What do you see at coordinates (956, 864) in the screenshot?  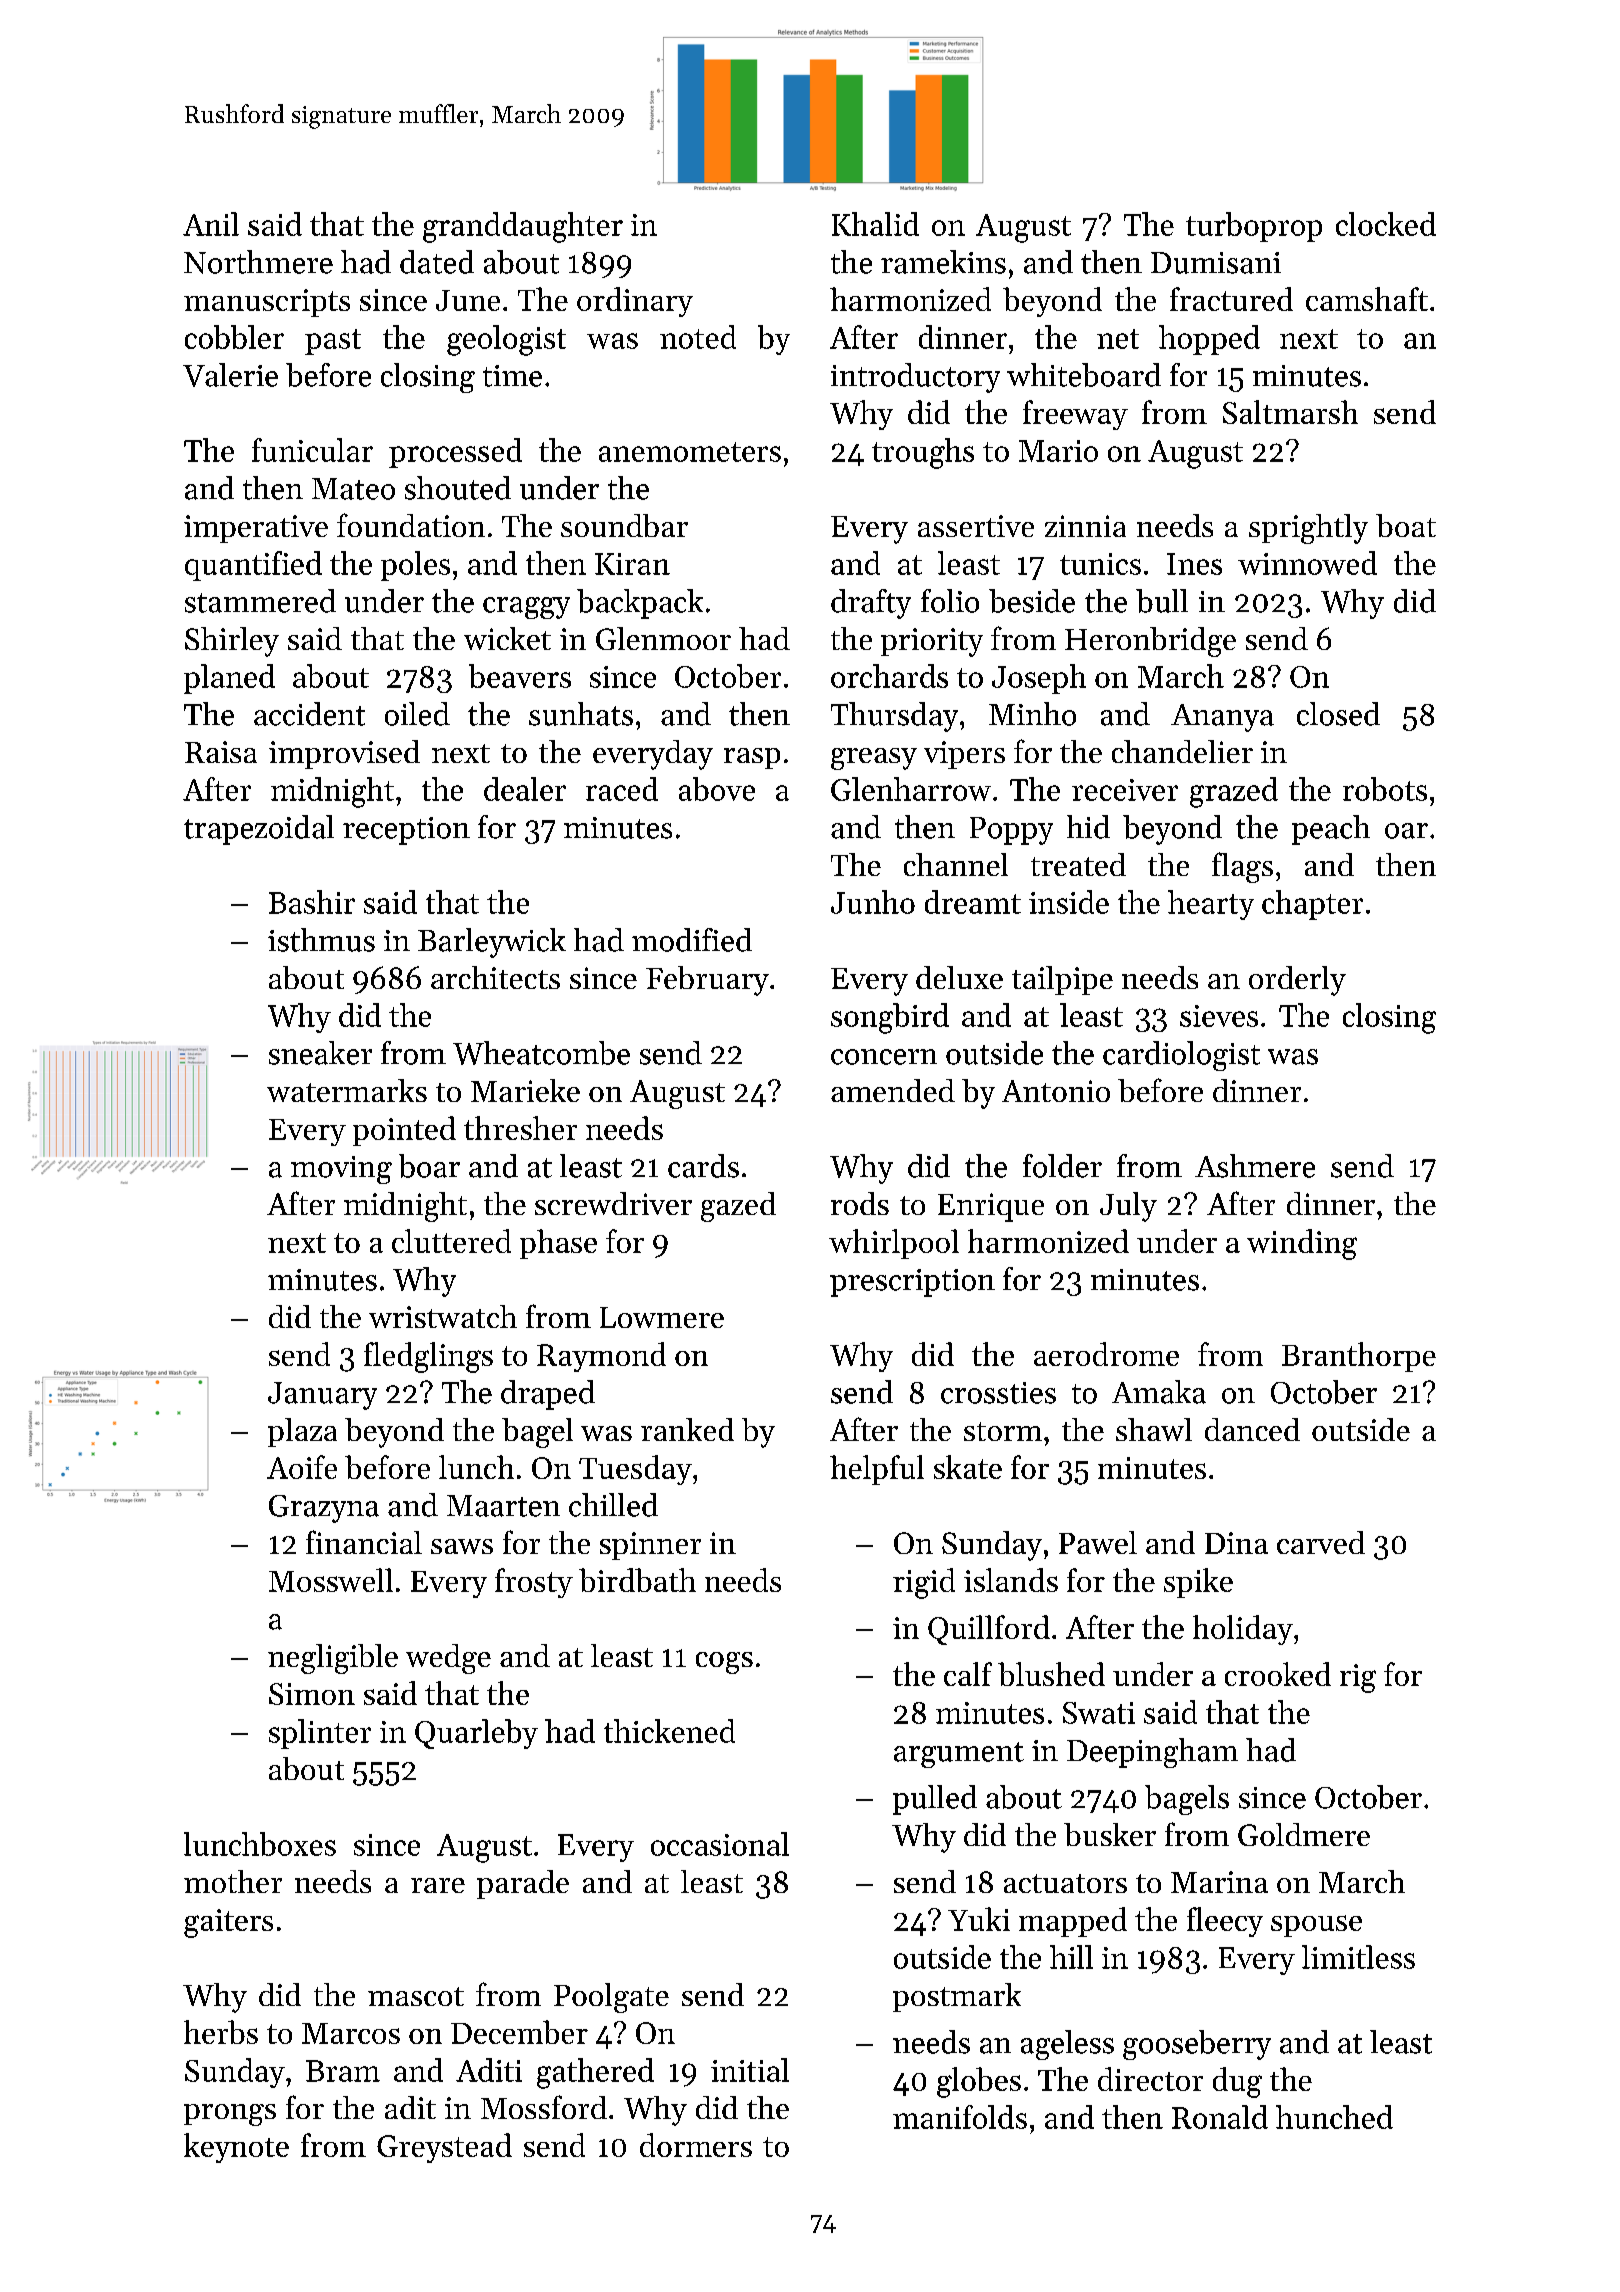 I see `channel` at bounding box center [956, 864].
